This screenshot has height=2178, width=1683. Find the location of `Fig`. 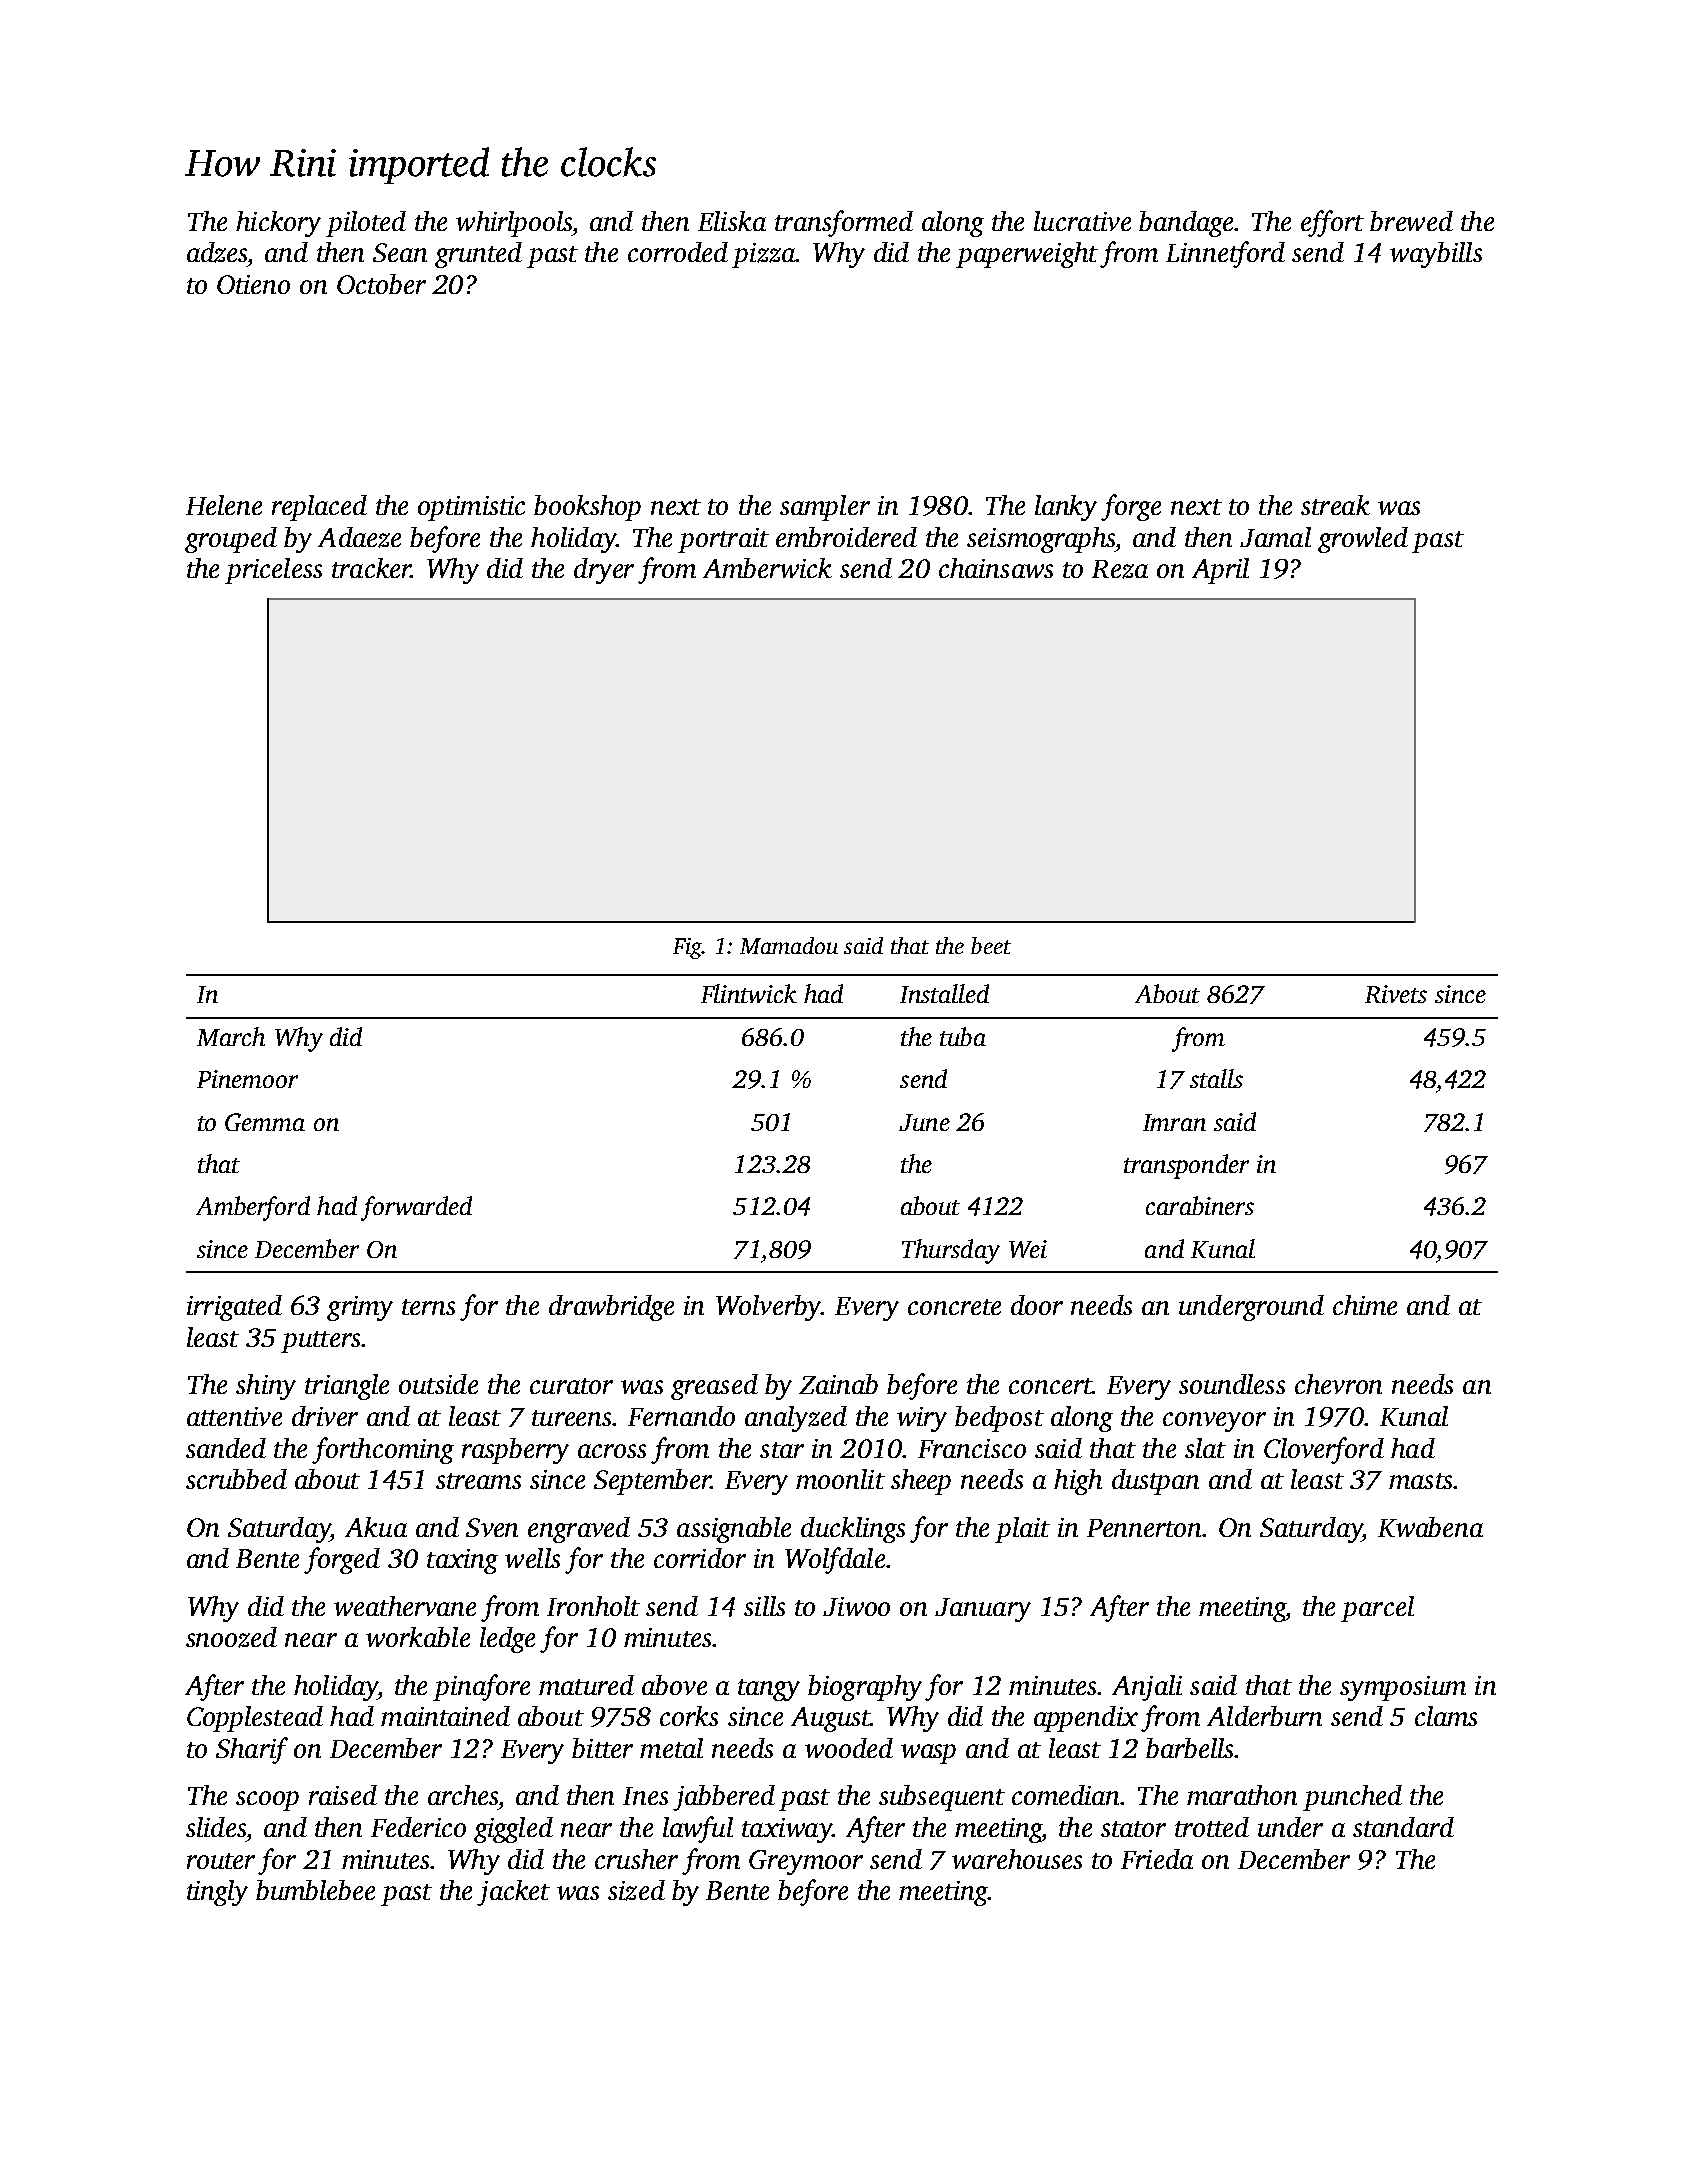

Fig is located at coordinates (687, 948).
